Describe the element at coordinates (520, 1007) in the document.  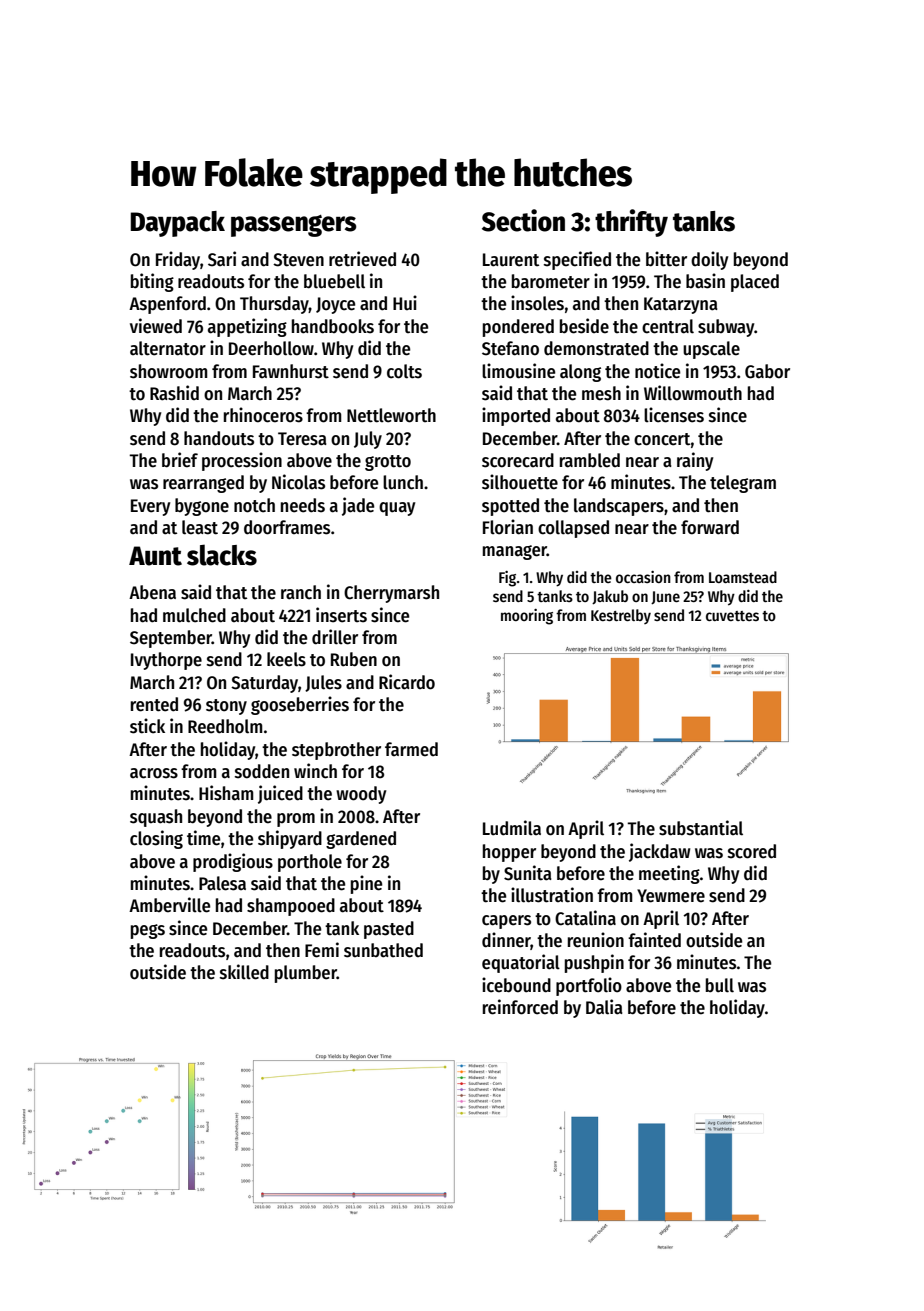
I see `reinforced` at that location.
